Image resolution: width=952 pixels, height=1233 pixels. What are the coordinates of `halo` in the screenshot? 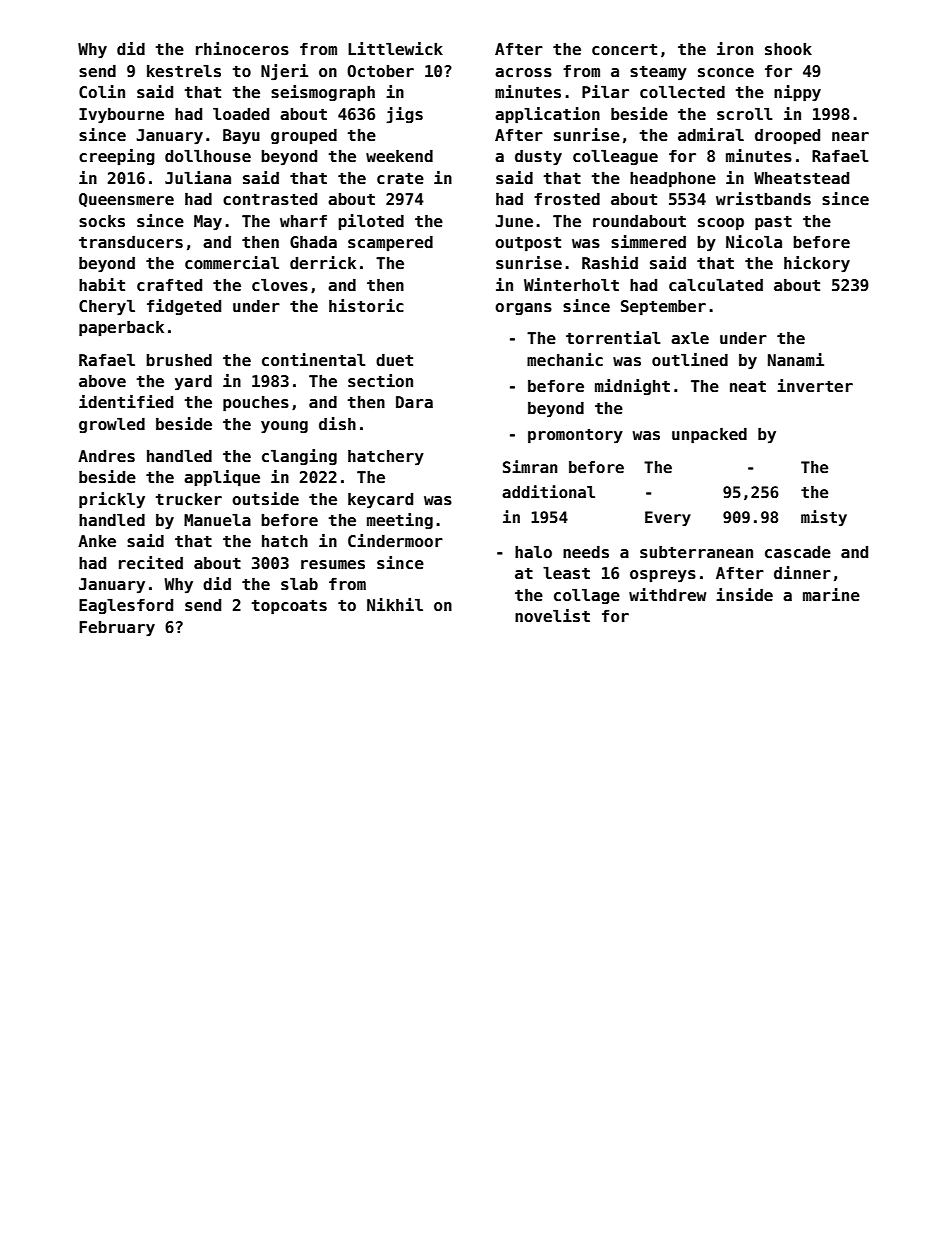 It's located at (533, 551).
